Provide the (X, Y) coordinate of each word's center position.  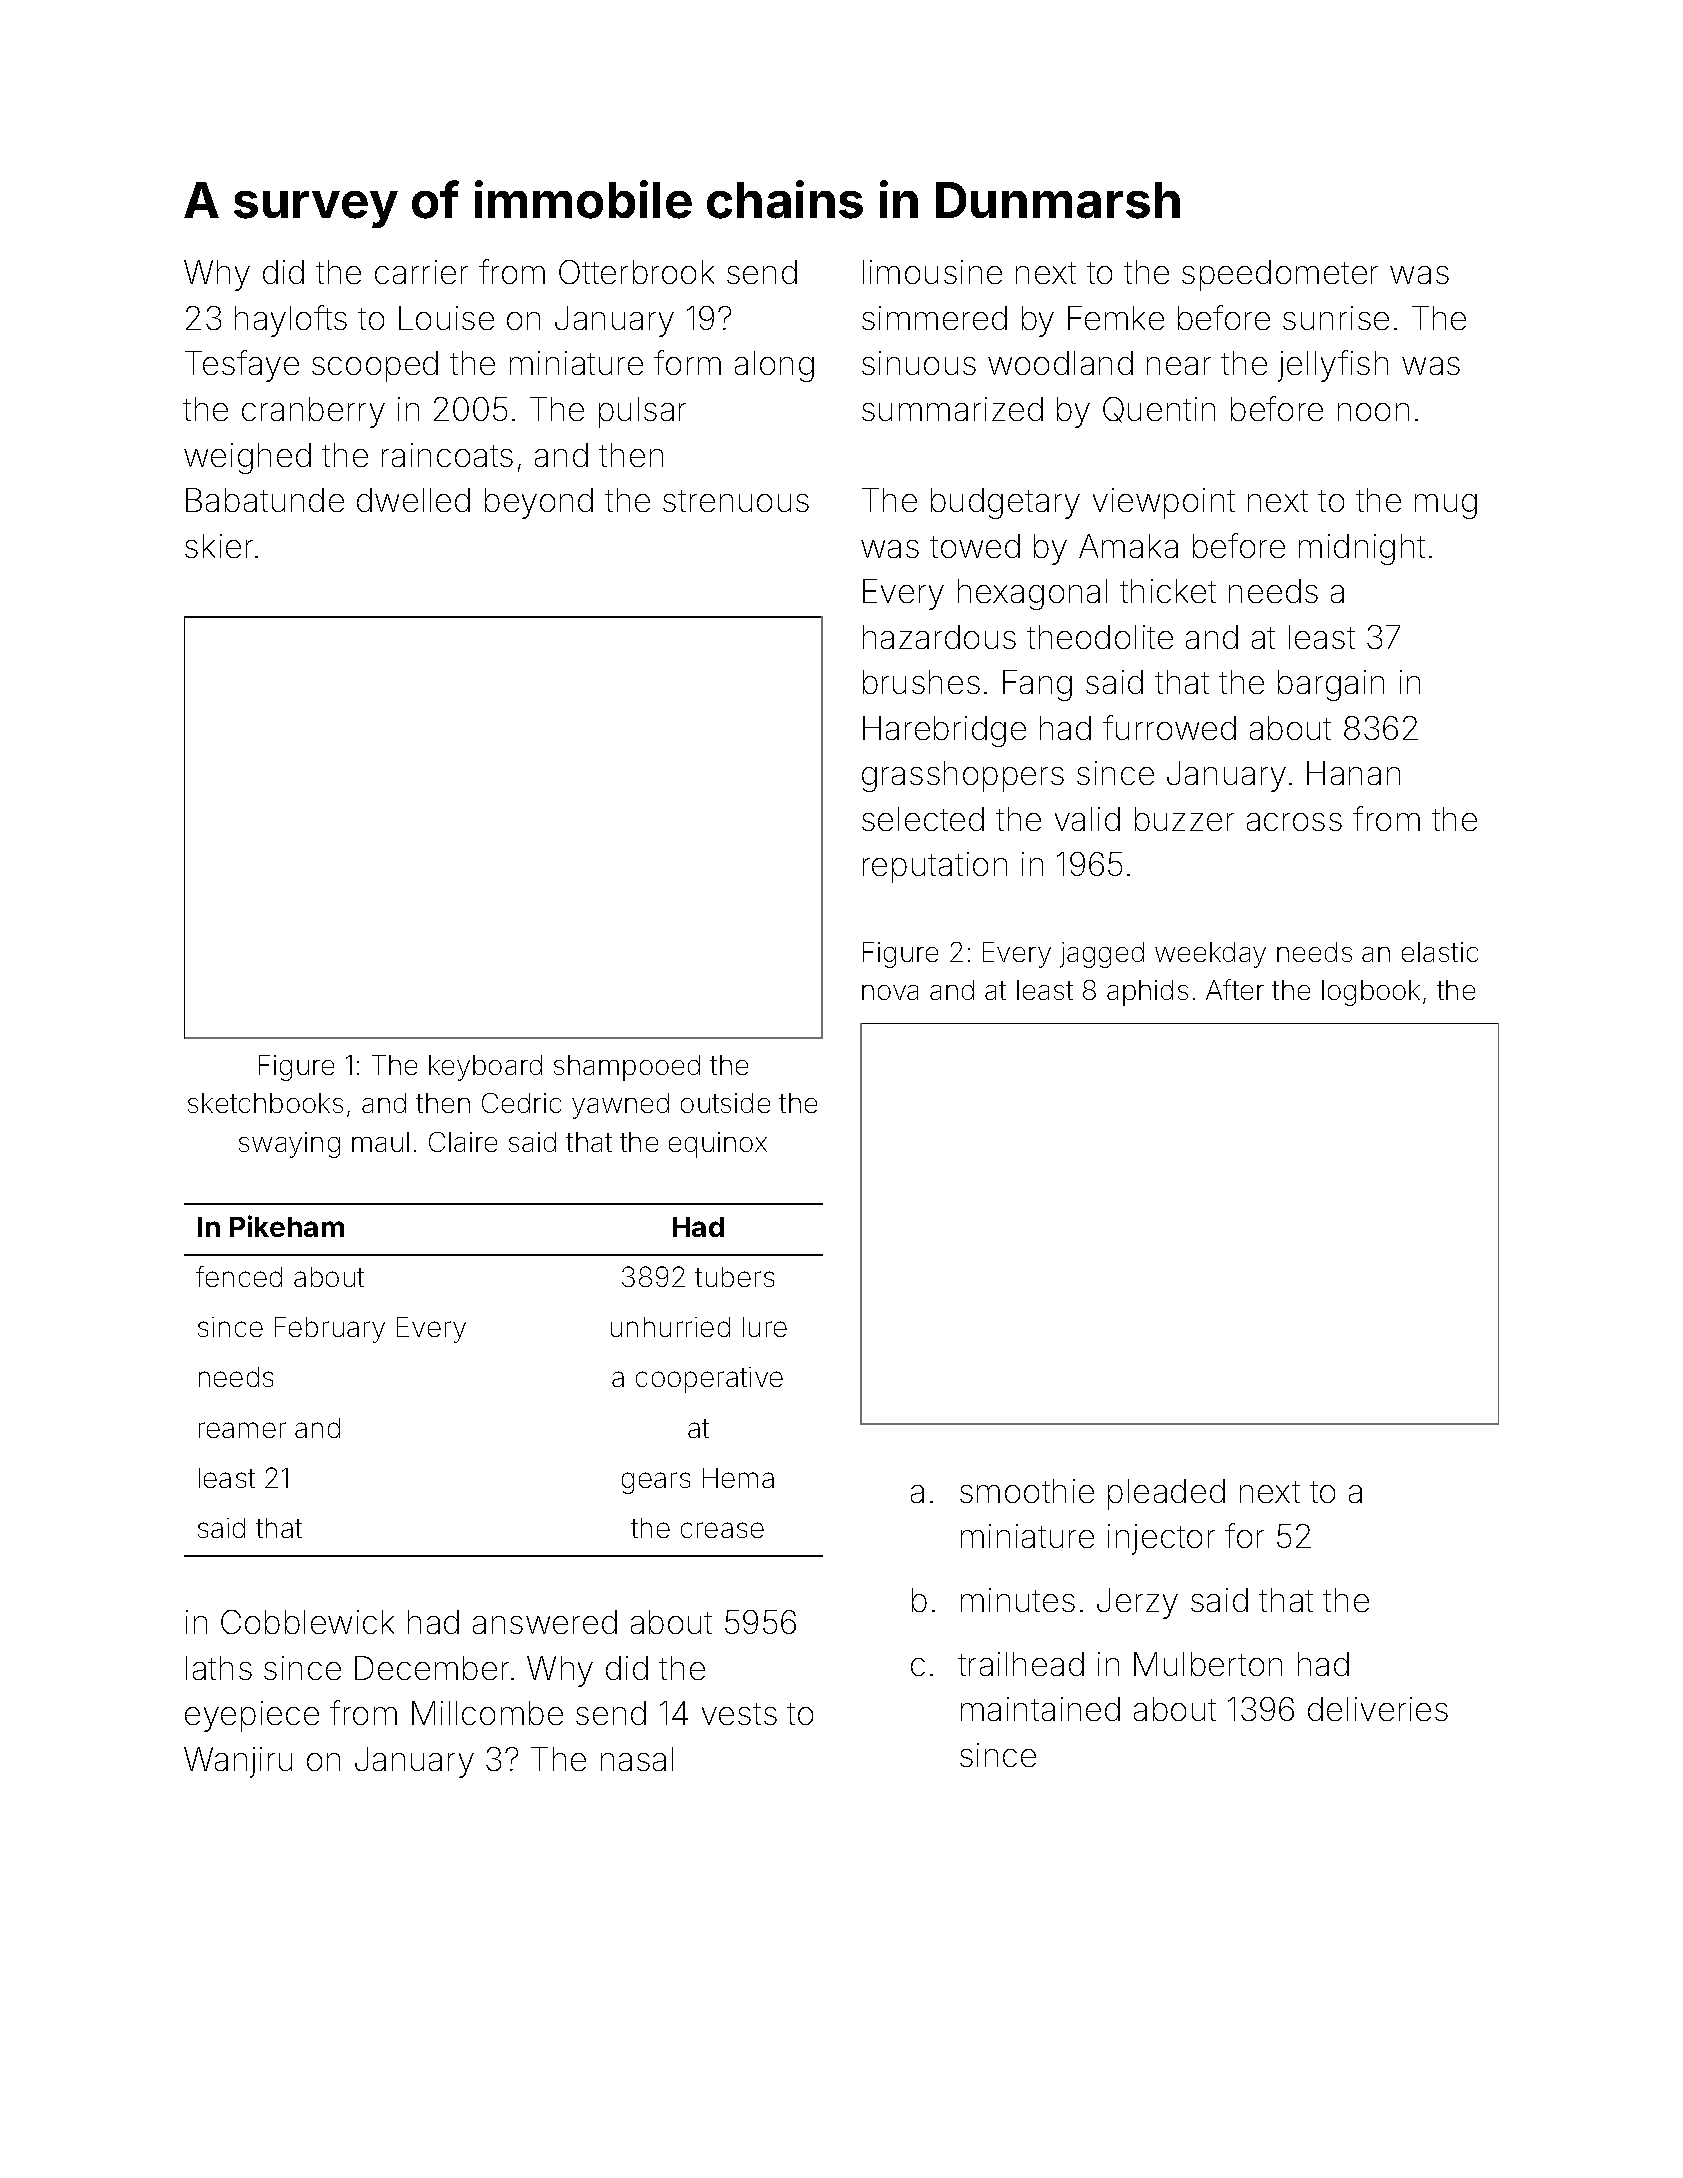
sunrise (1336, 318)
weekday (1210, 955)
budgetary (1005, 503)
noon (1373, 412)
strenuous (736, 501)
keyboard (485, 1068)
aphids (1147, 993)
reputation (935, 867)
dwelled (413, 500)
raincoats (447, 455)
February (330, 1330)
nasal (637, 1759)
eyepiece (252, 1716)
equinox (718, 1145)
